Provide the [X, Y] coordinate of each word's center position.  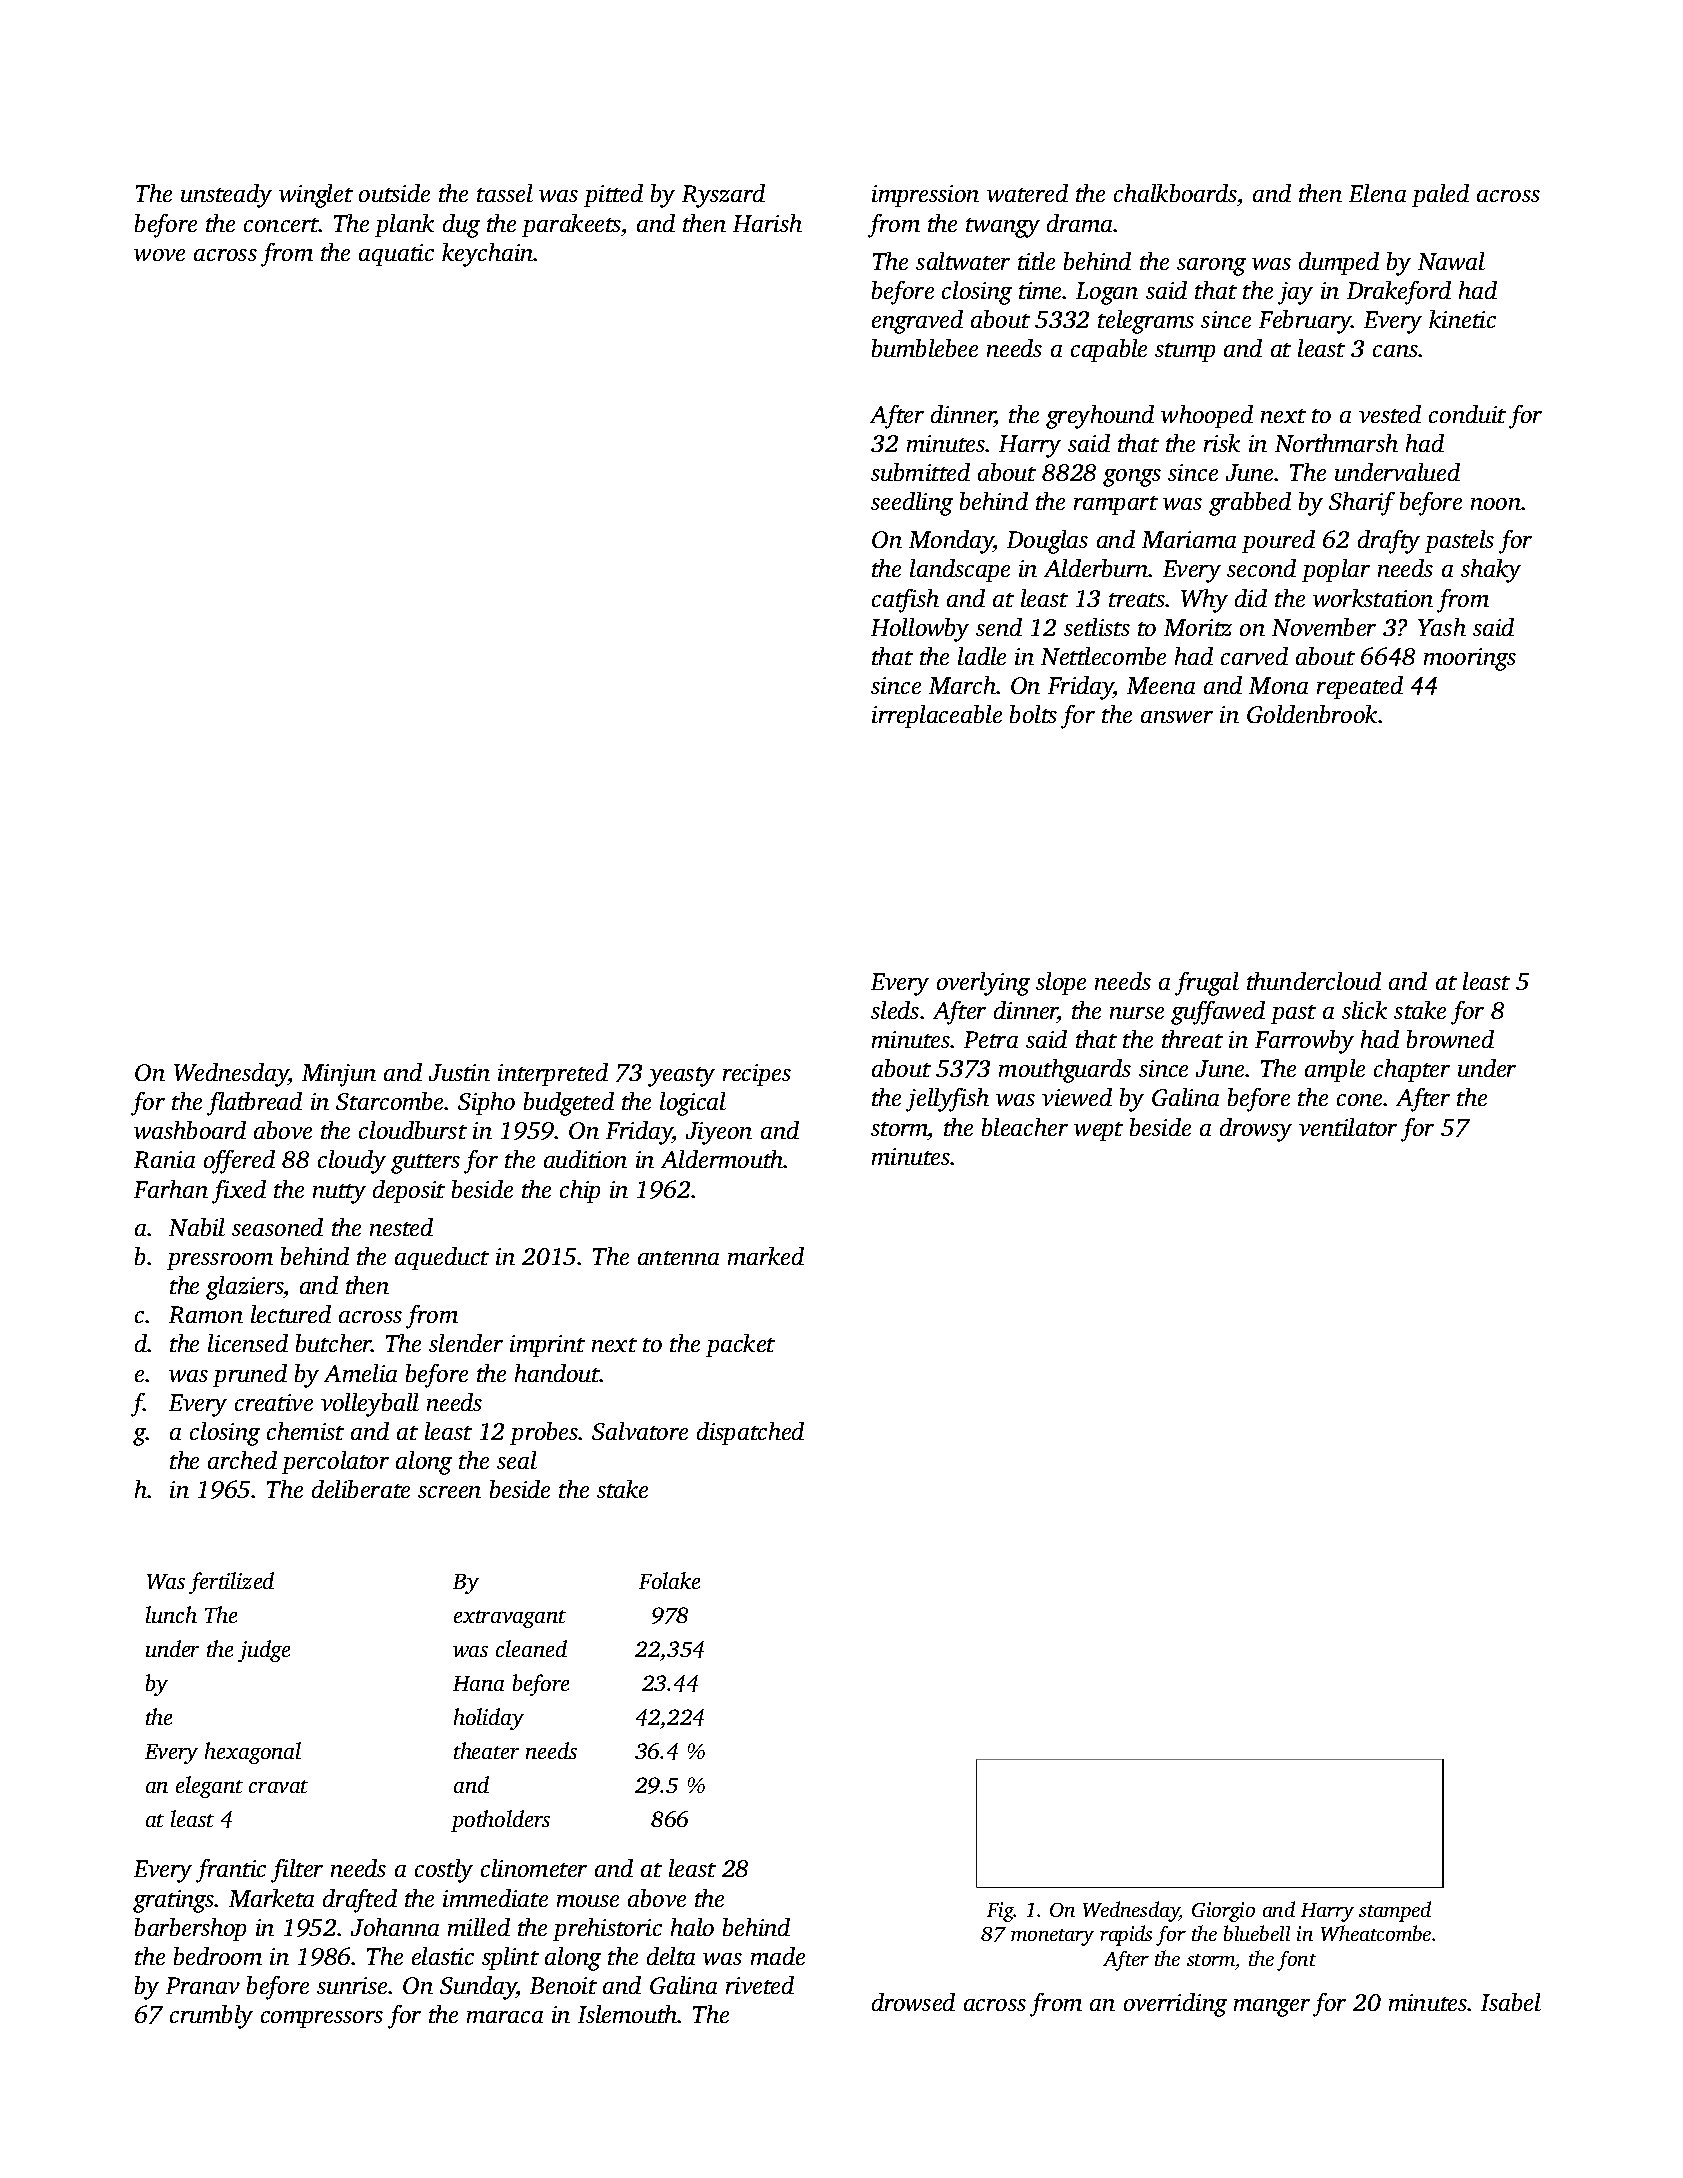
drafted [360, 1901]
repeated [1360, 687]
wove [159, 255]
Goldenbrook [1313, 714]
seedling [912, 504]
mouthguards [1065, 1071]
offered [239, 1162]
